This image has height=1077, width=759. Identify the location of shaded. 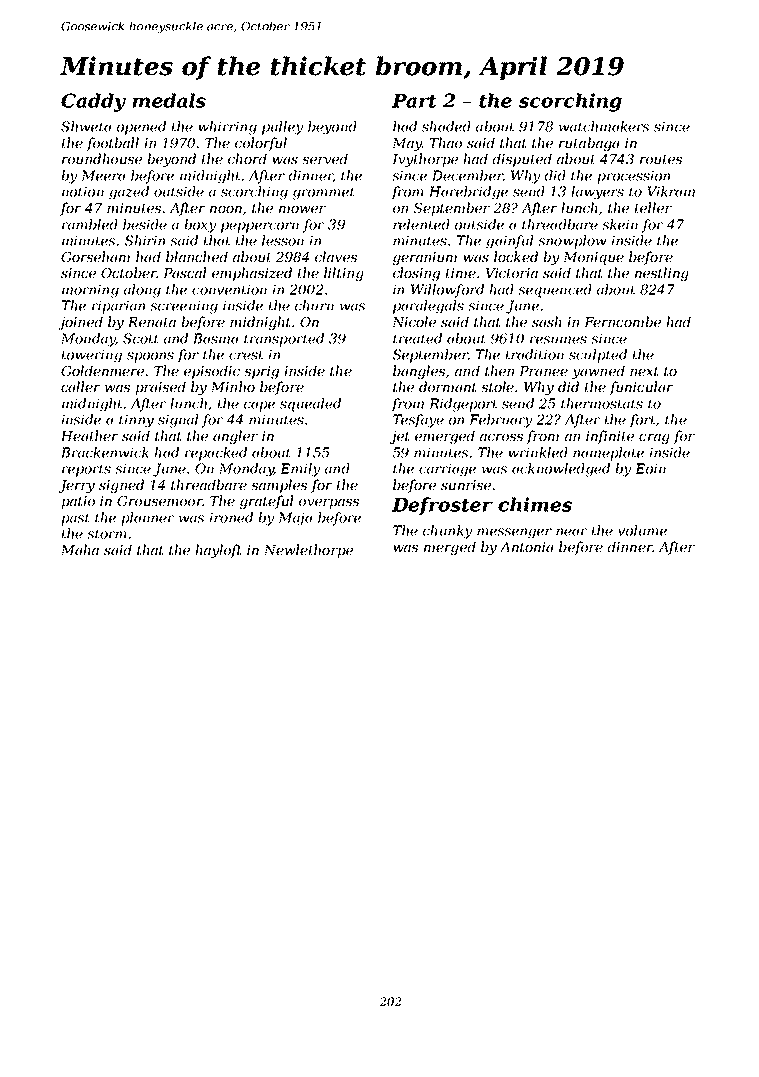
(446, 126).
